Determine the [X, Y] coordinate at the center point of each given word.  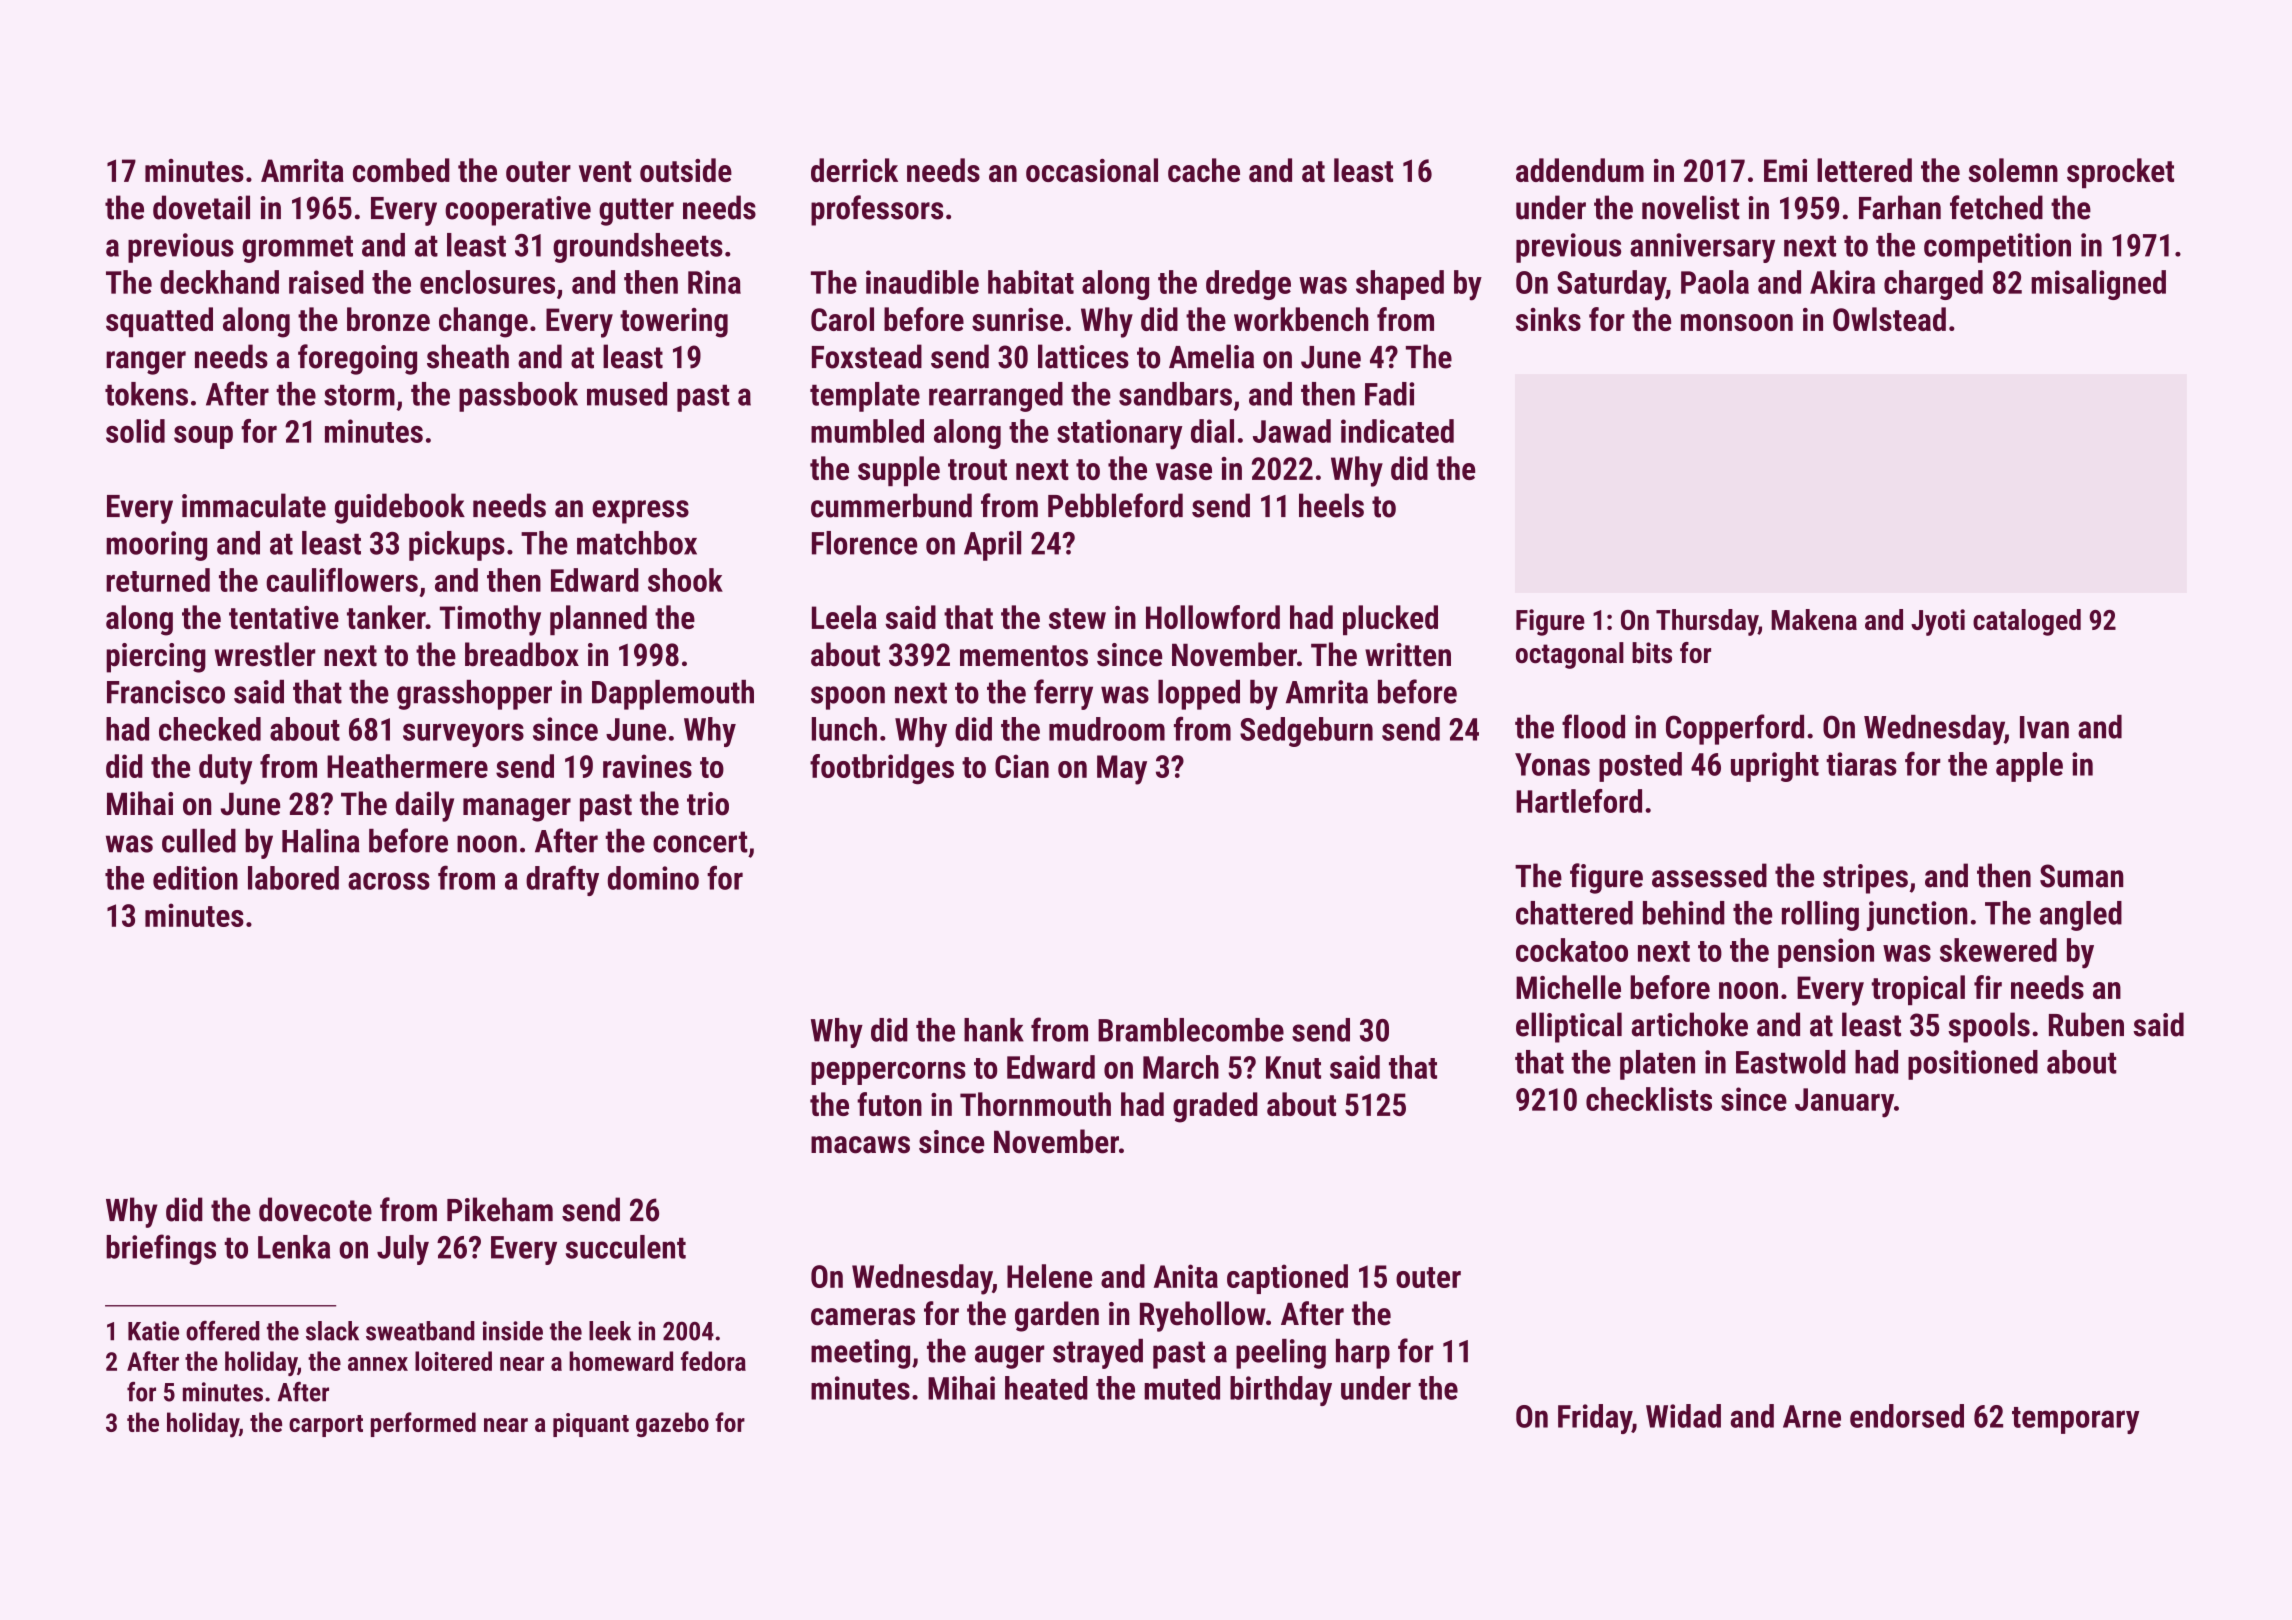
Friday [1595, 1419]
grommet [297, 249]
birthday [1281, 1391]
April [992, 546]
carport [326, 1426]
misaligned [2098, 285]
